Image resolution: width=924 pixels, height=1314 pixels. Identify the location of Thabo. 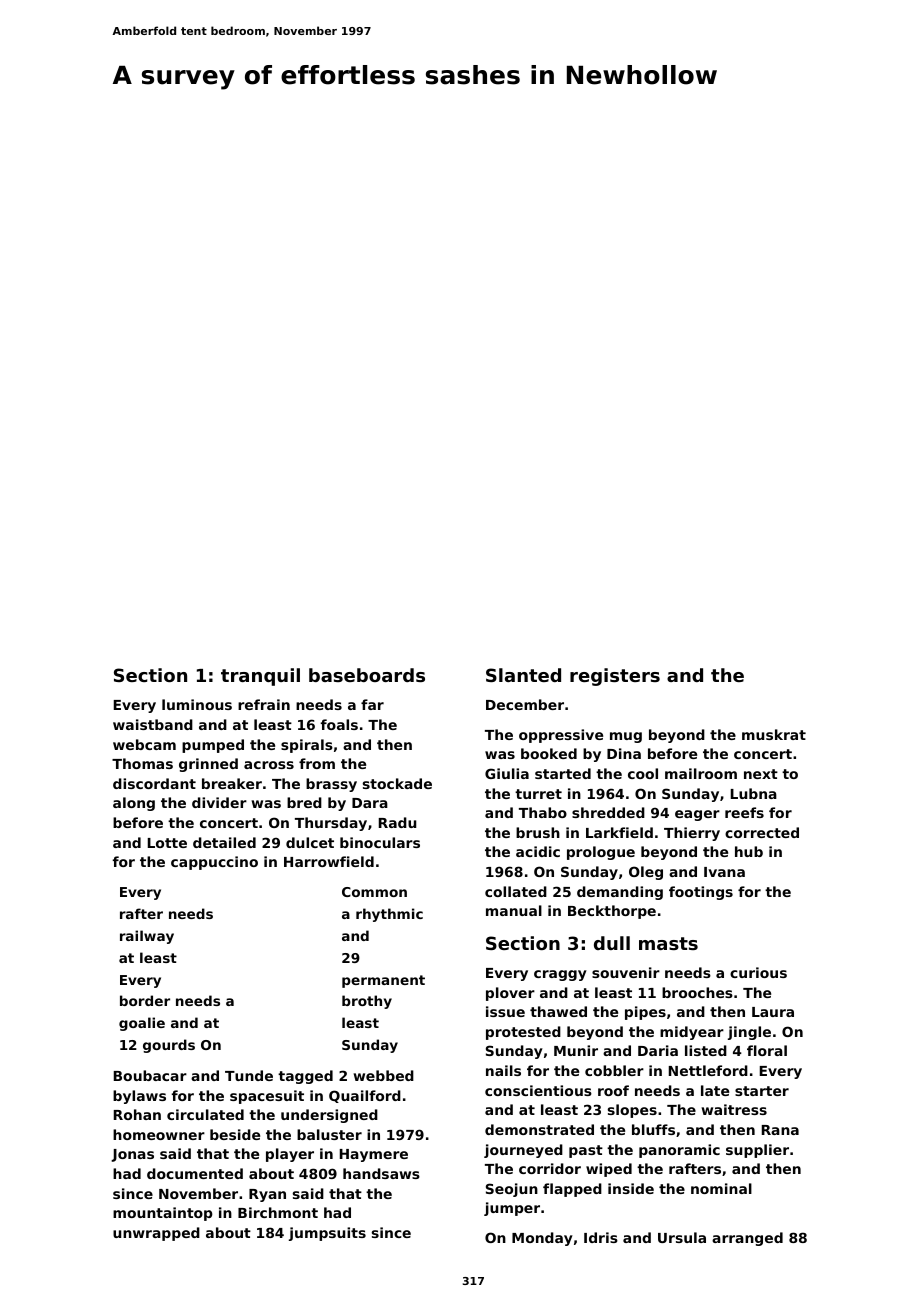
(543, 812).
